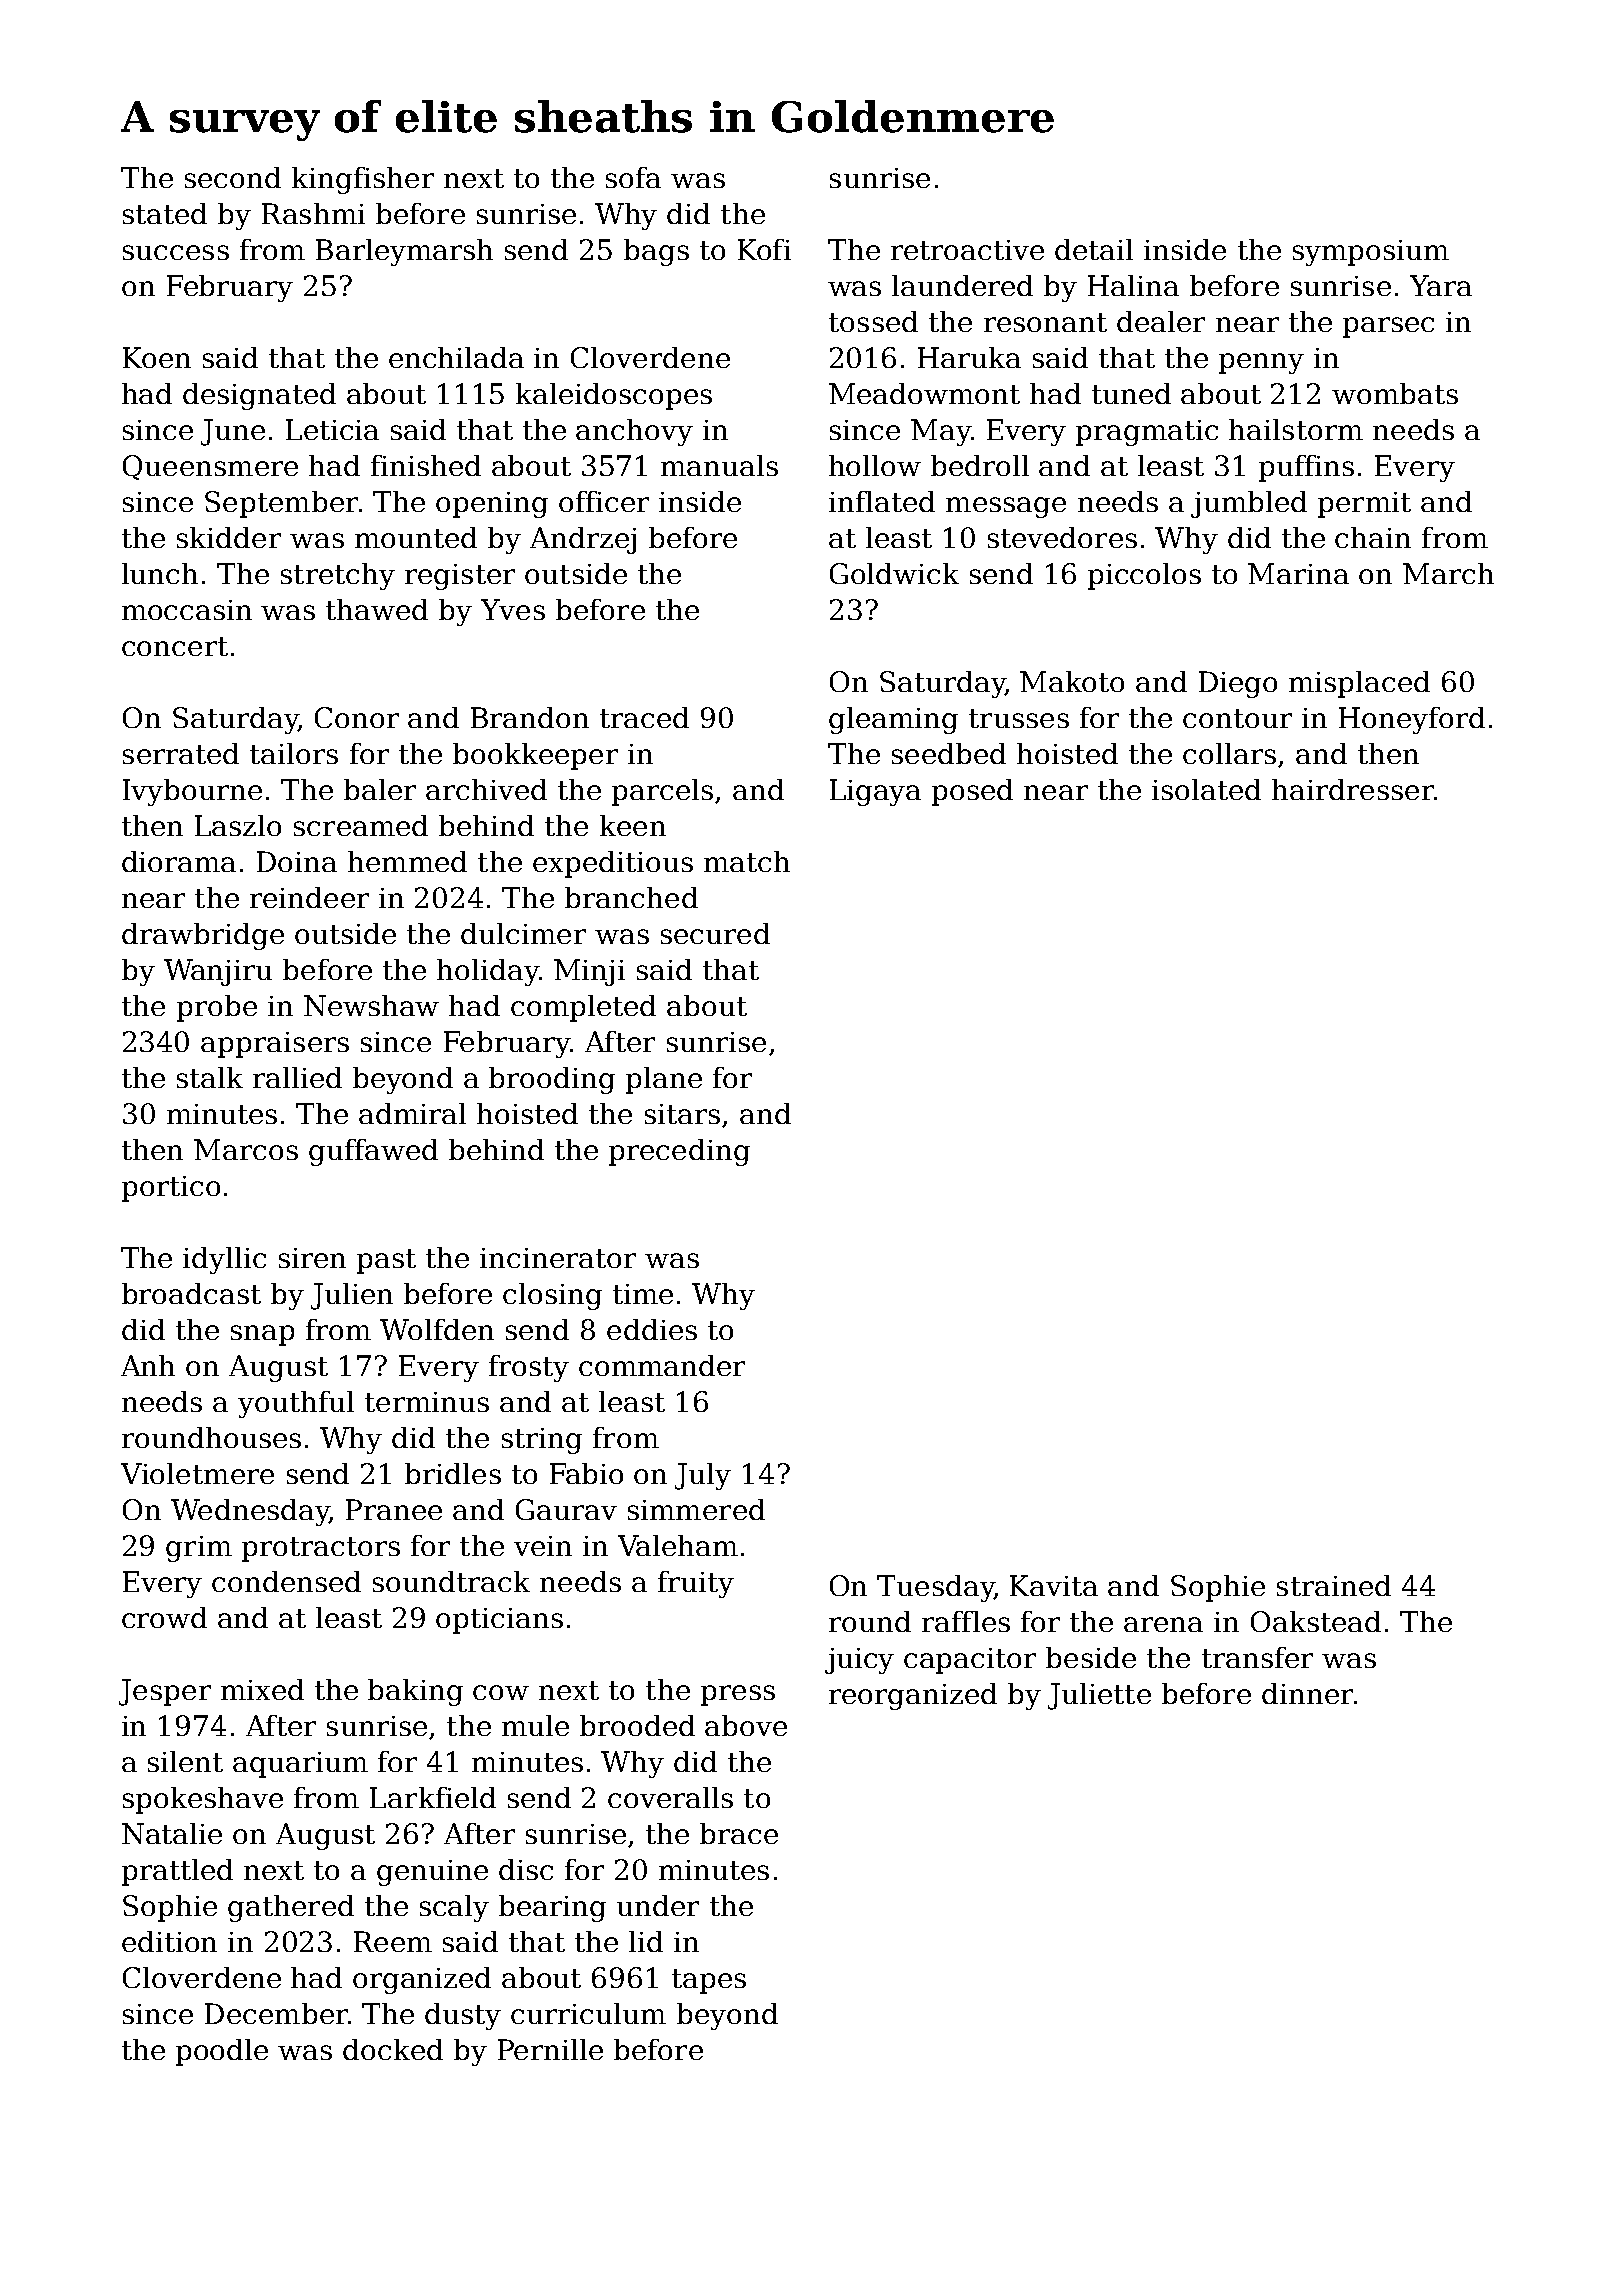 The height and width of the page is (2292, 1620). What do you see at coordinates (1206, 789) in the page?
I see `isolated` at bounding box center [1206, 789].
